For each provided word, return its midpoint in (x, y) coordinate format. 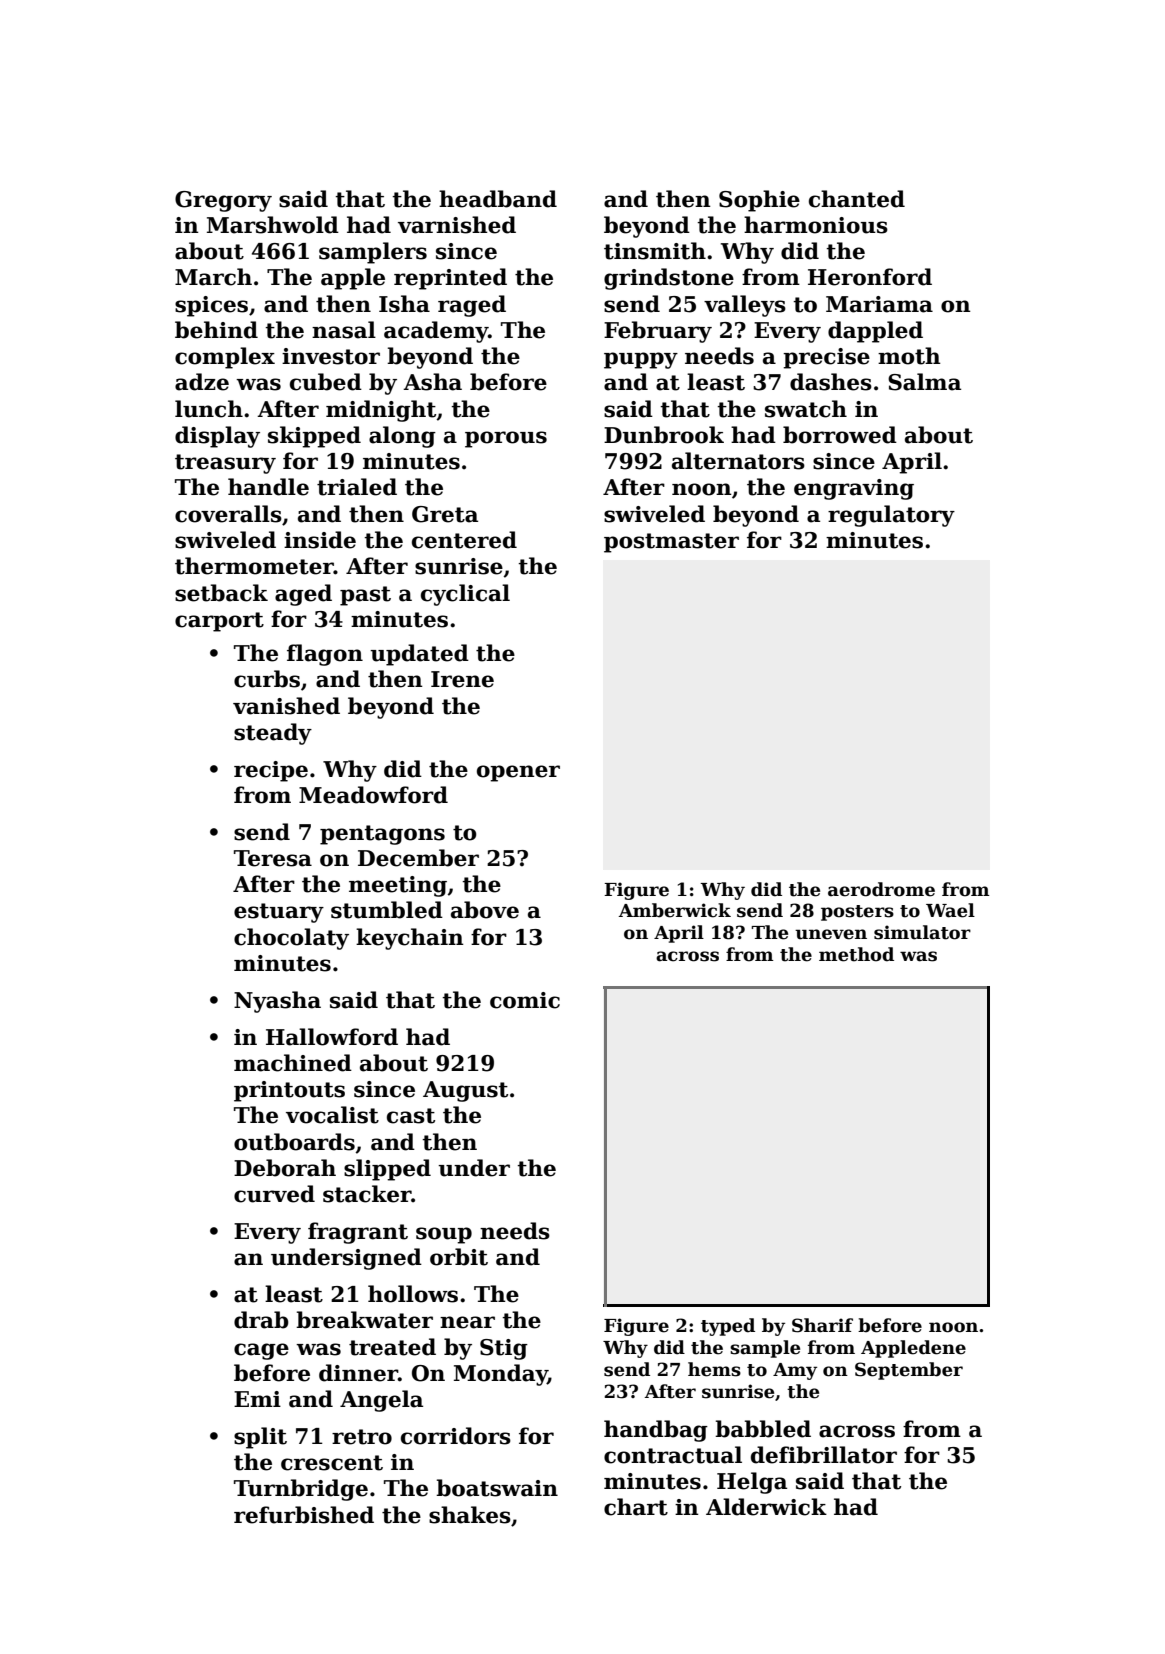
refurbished (304, 1515)
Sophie (759, 201)
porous (506, 439)
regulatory (891, 516)
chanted (857, 199)
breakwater (364, 1320)
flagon (325, 655)
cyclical (465, 595)
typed (728, 1327)
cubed (326, 382)
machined (293, 1063)
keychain (410, 939)
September (909, 1371)
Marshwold (273, 225)
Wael (950, 910)
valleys (745, 306)
